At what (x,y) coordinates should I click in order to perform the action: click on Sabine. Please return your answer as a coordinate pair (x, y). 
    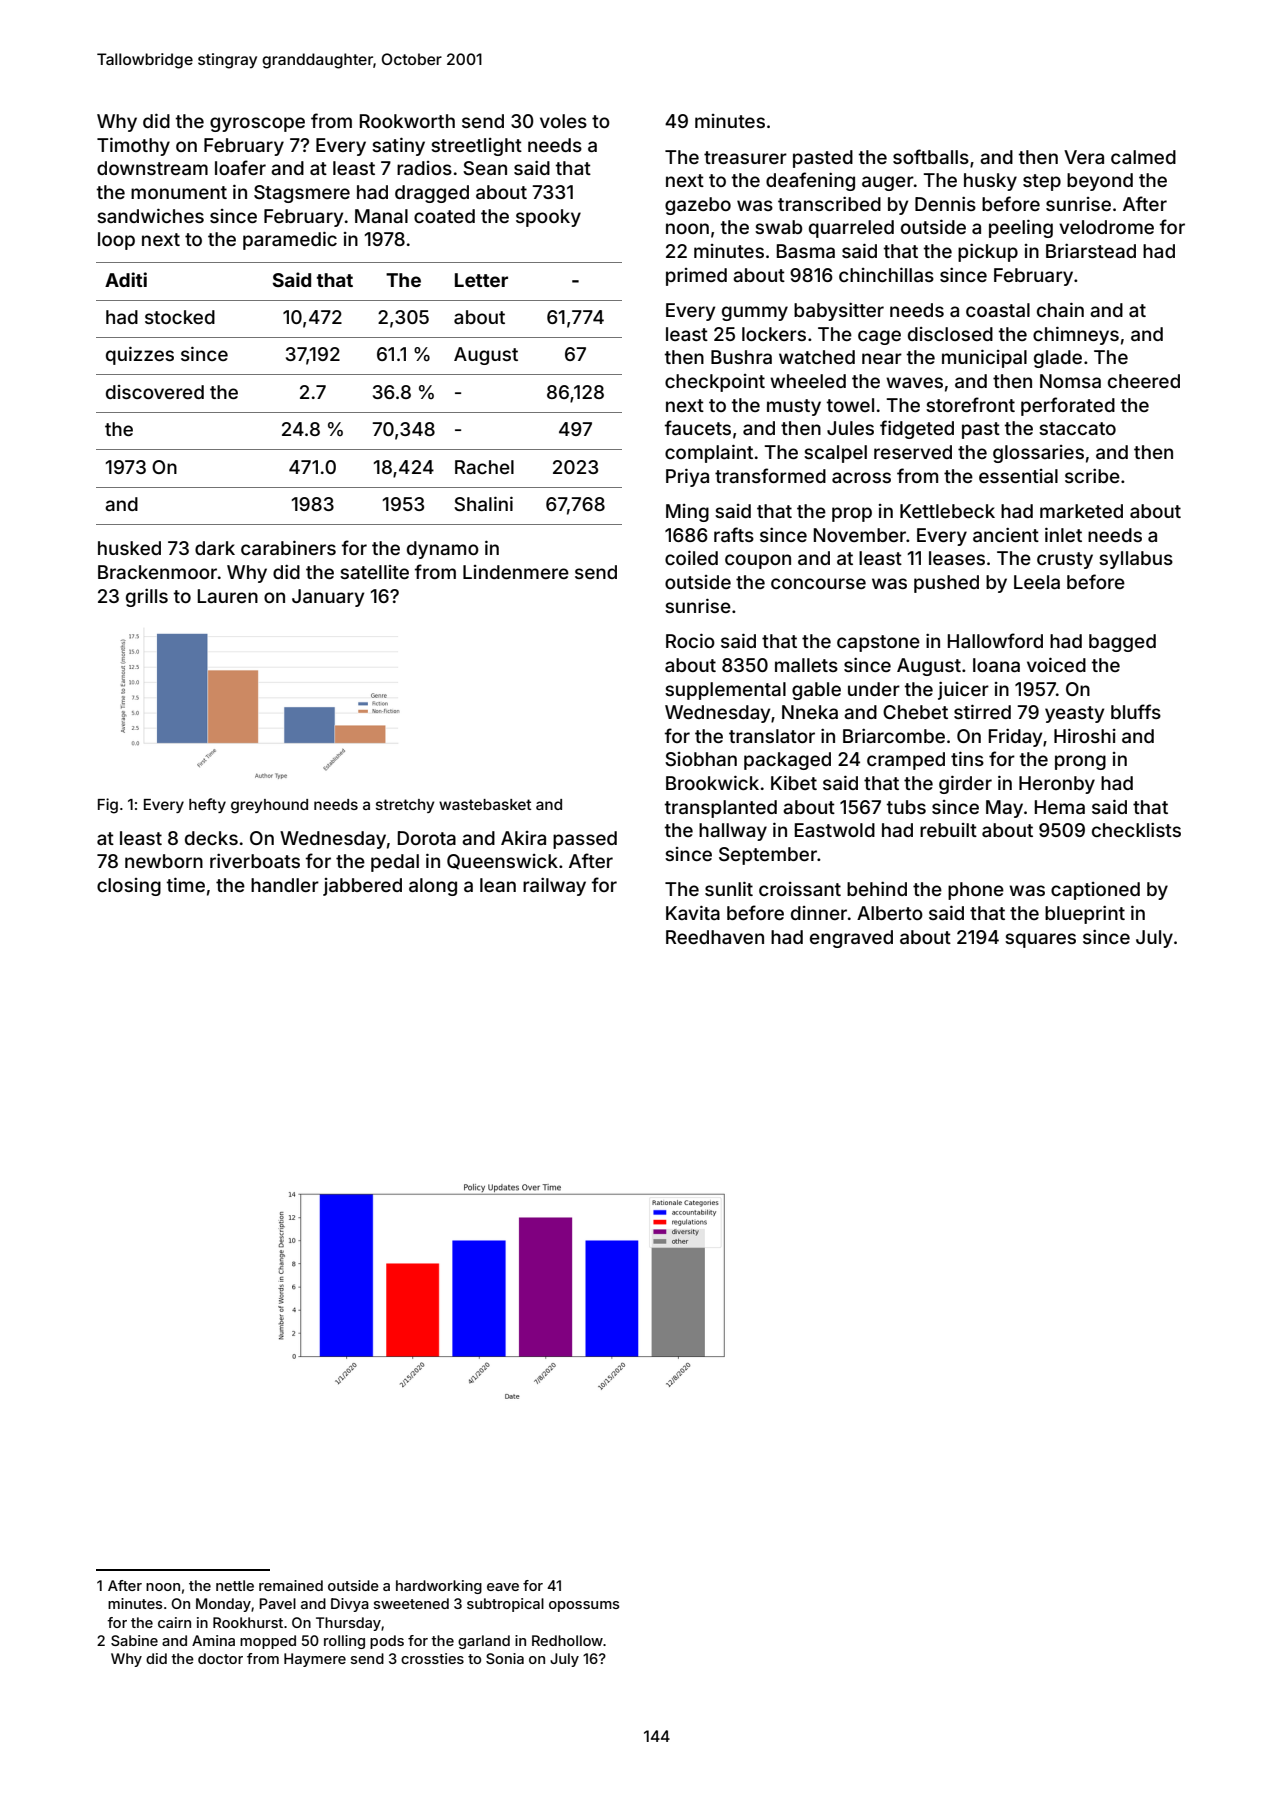
    Looking at the image, I should click on (134, 1640).
